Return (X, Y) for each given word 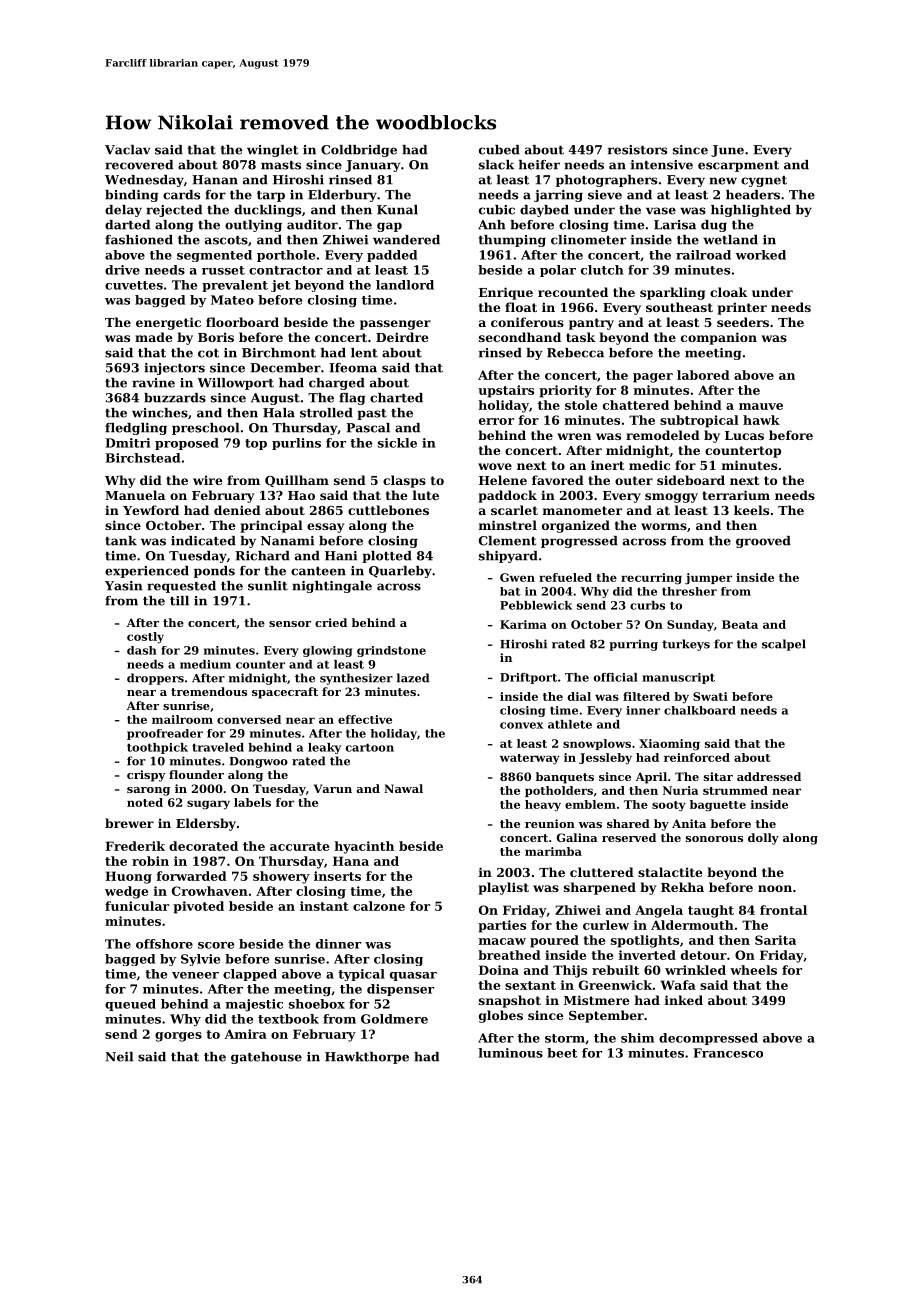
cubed (499, 150)
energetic (168, 323)
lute (426, 495)
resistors (637, 150)
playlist (503, 888)
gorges (178, 1037)
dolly (763, 839)
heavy (543, 805)
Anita (689, 823)
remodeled (663, 435)
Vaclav (128, 150)
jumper (708, 579)
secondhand (520, 337)
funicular (137, 906)
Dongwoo (258, 762)
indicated (203, 541)
